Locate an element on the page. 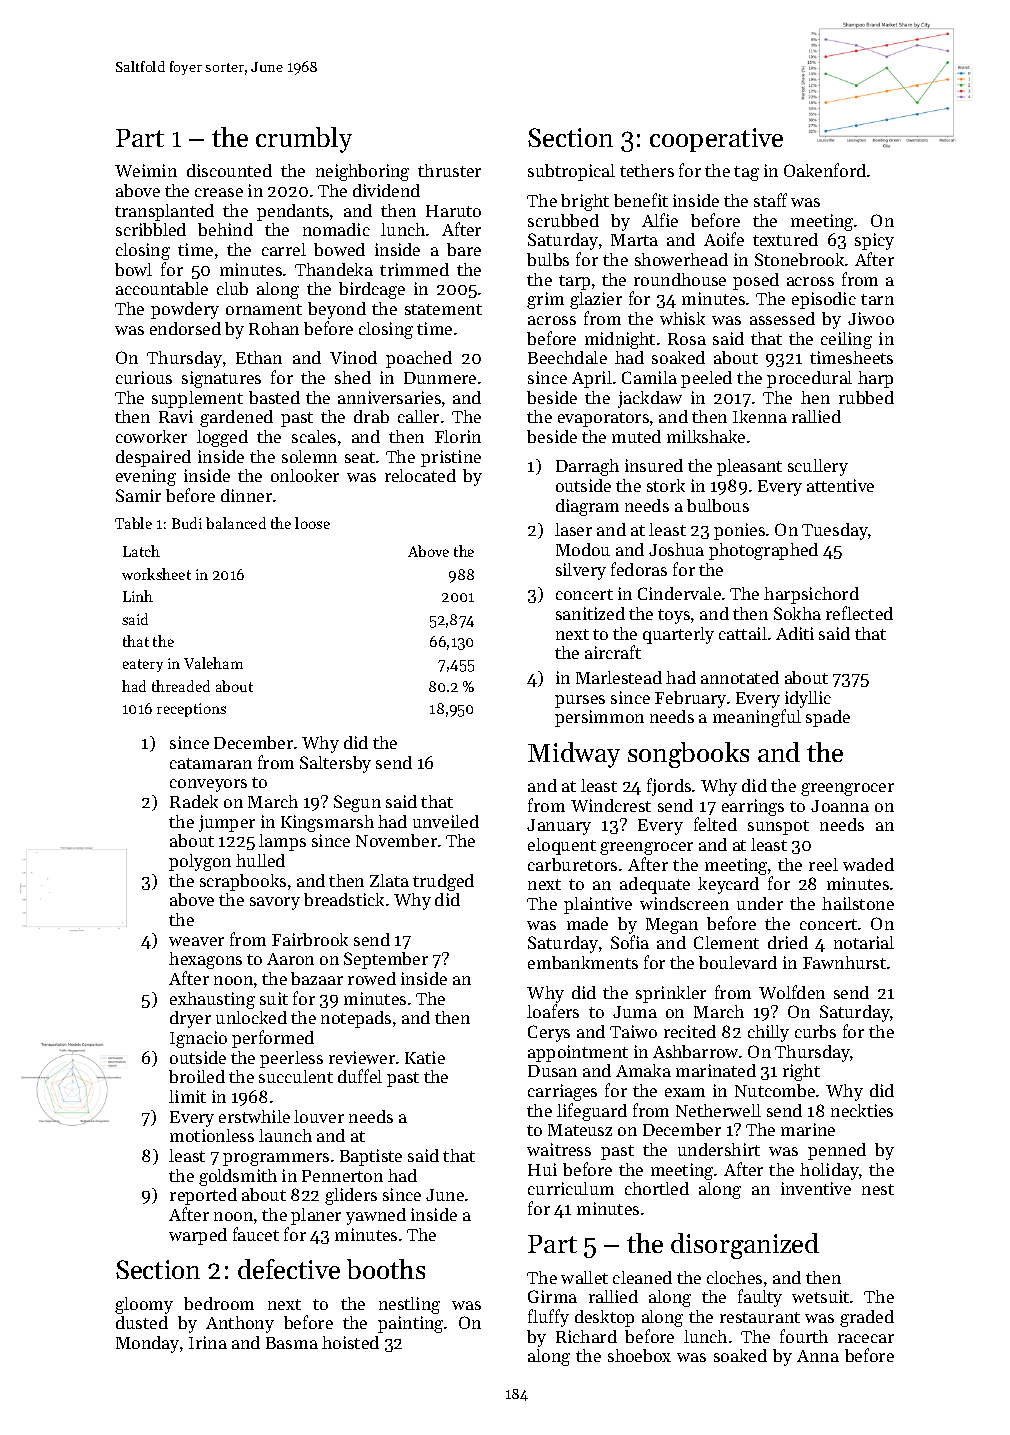 This document has width=1010, height=1435. ceiling is located at coordinates (846, 340).
